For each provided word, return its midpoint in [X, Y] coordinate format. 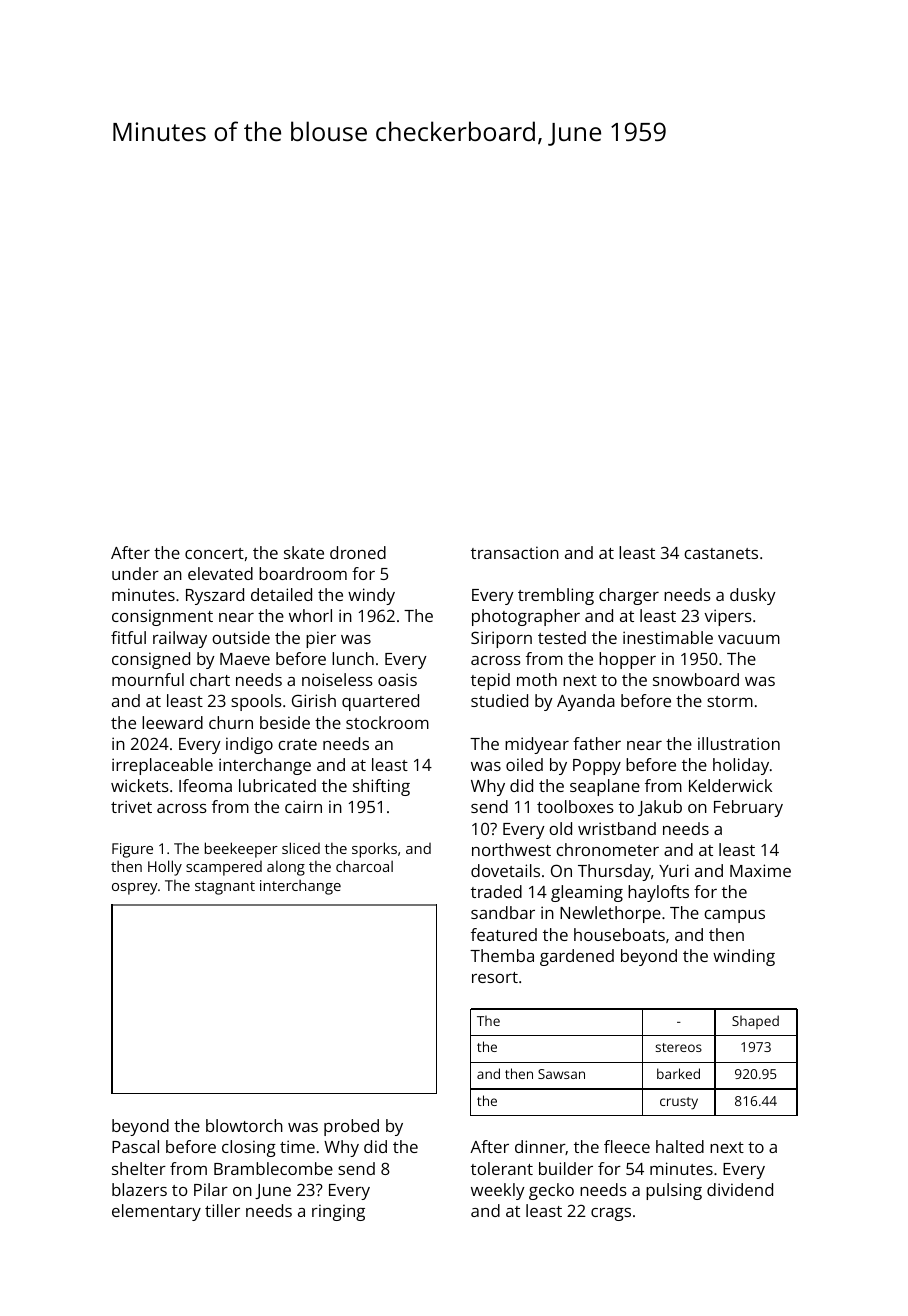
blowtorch [244, 1125]
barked [678, 1073]
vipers [728, 617]
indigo [249, 745]
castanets [721, 553]
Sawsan [561, 1074]
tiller [222, 1210]
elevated [220, 573]
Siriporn [501, 639]
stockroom [387, 722]
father [597, 743]
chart [210, 679]
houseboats [619, 934]
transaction [515, 552]
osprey [135, 889]
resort [495, 977]
